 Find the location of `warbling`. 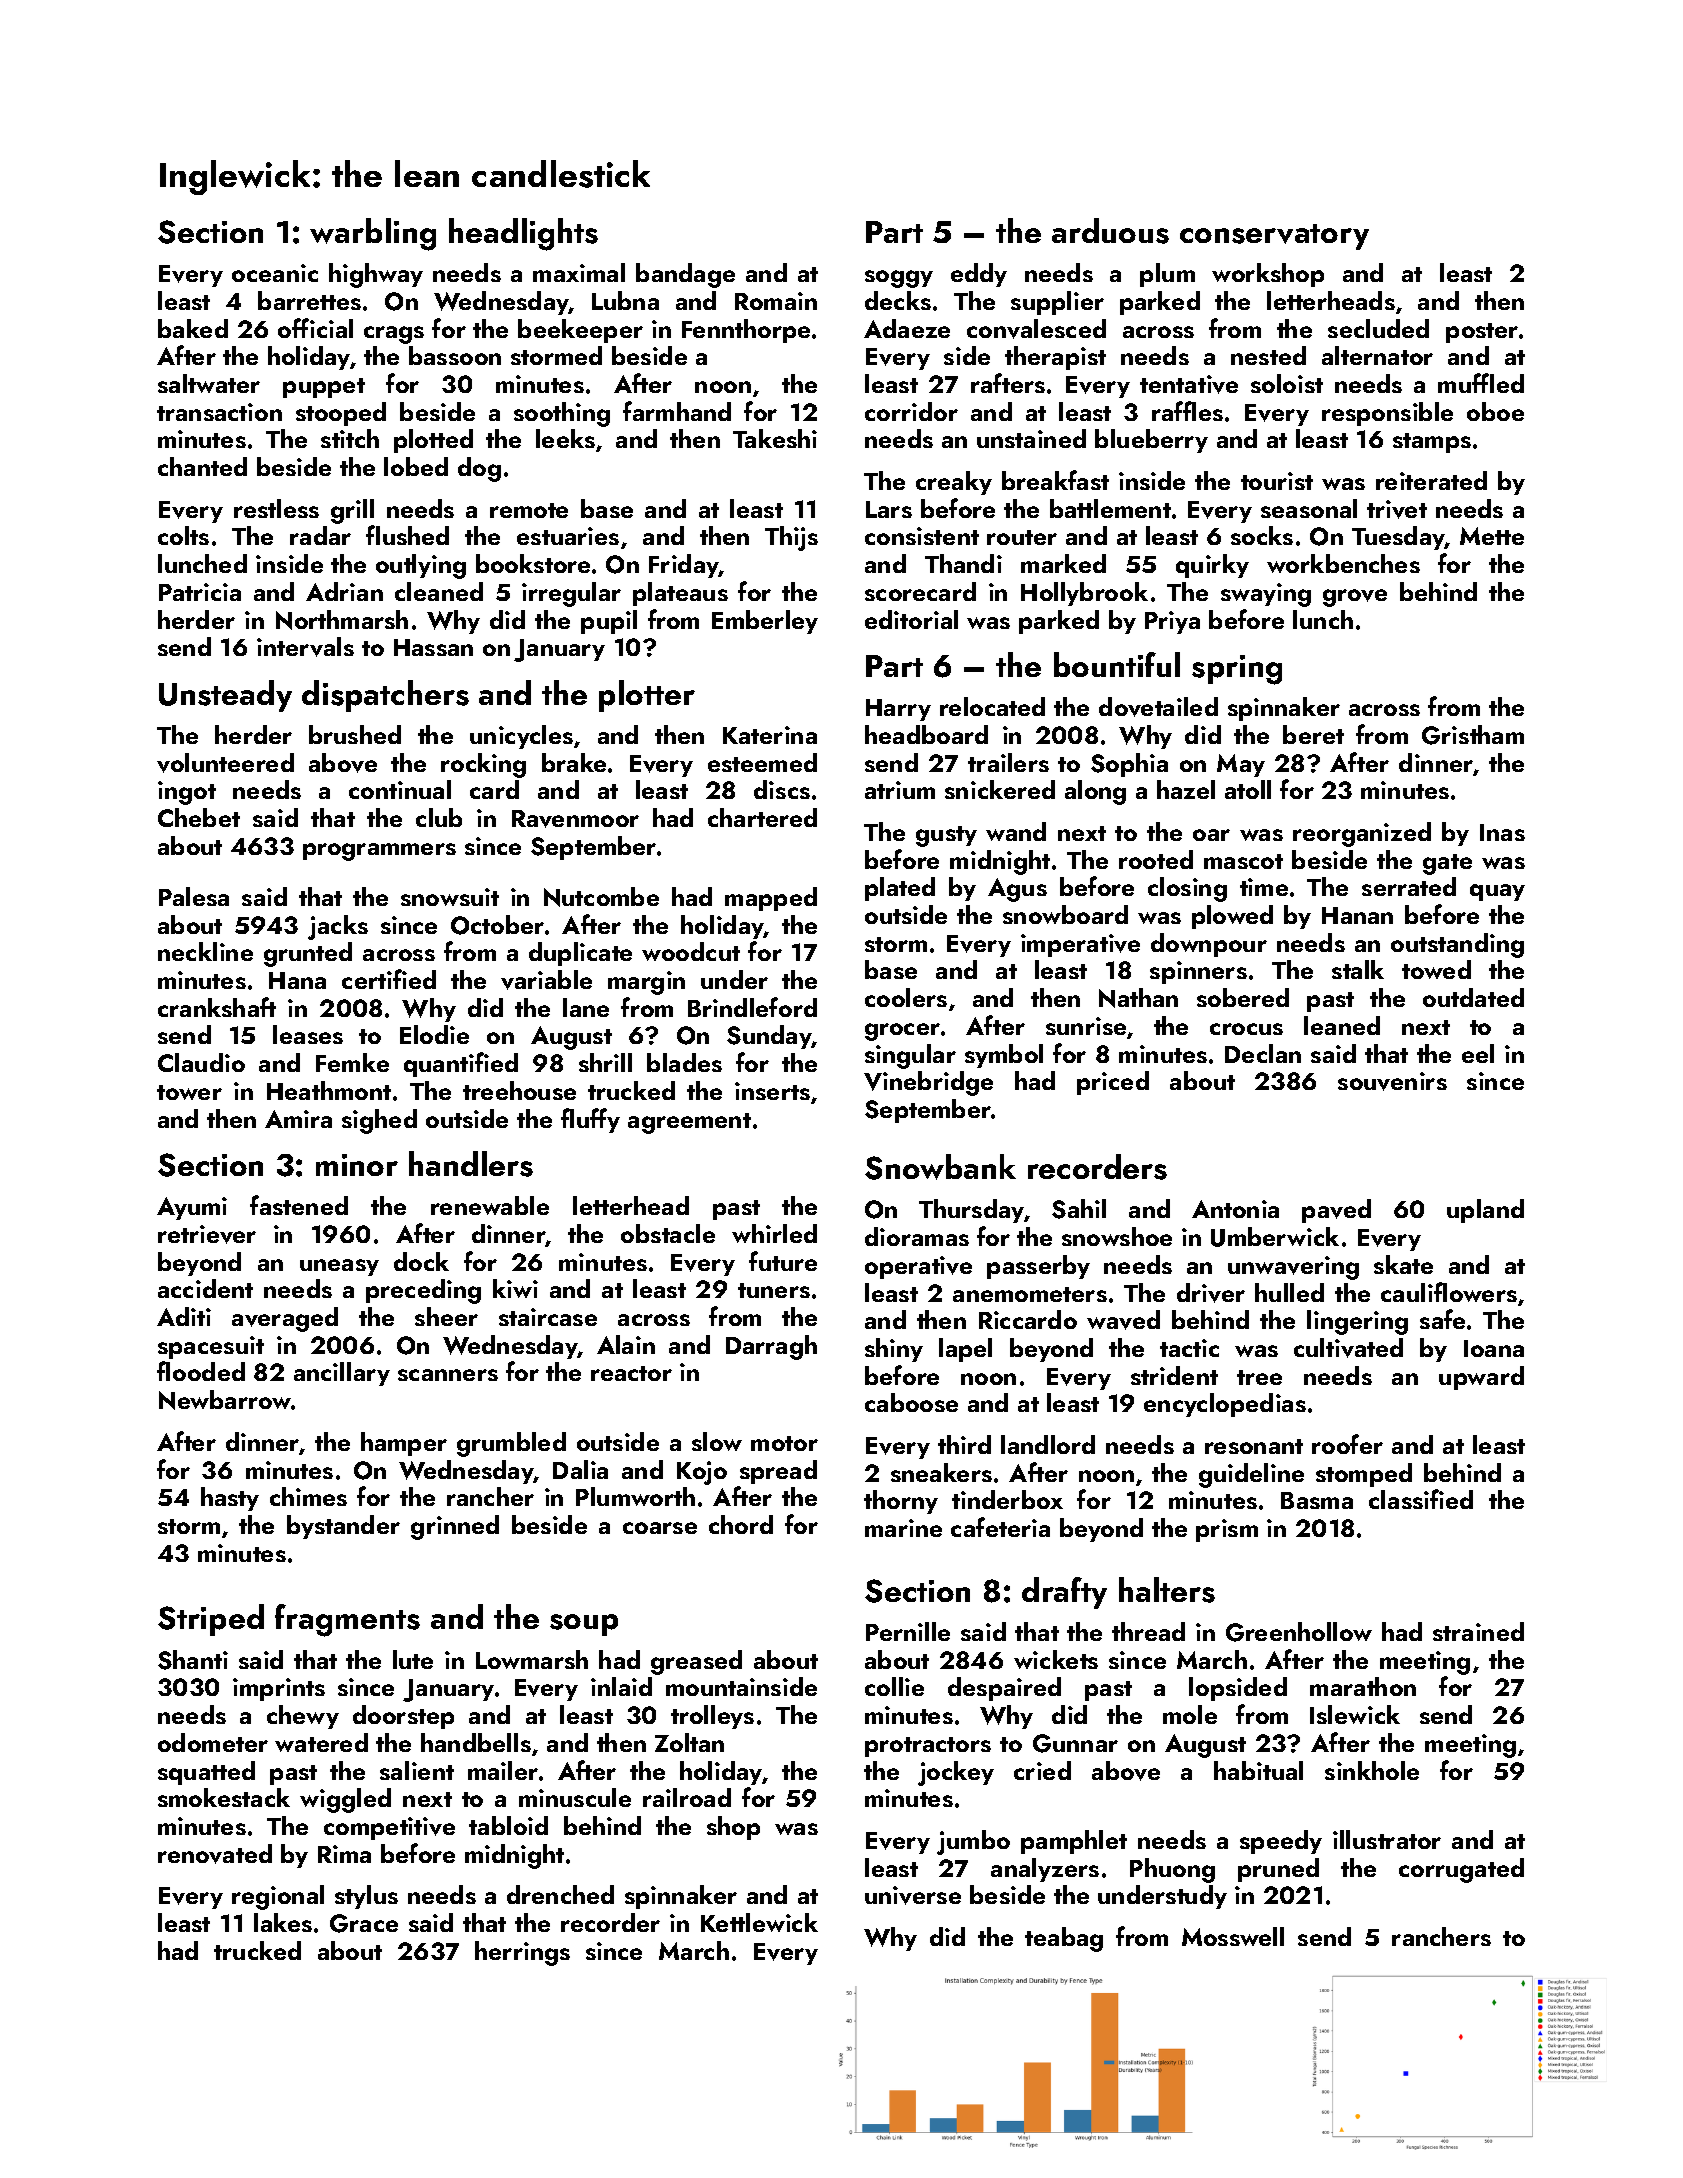

warbling is located at coordinates (373, 234).
